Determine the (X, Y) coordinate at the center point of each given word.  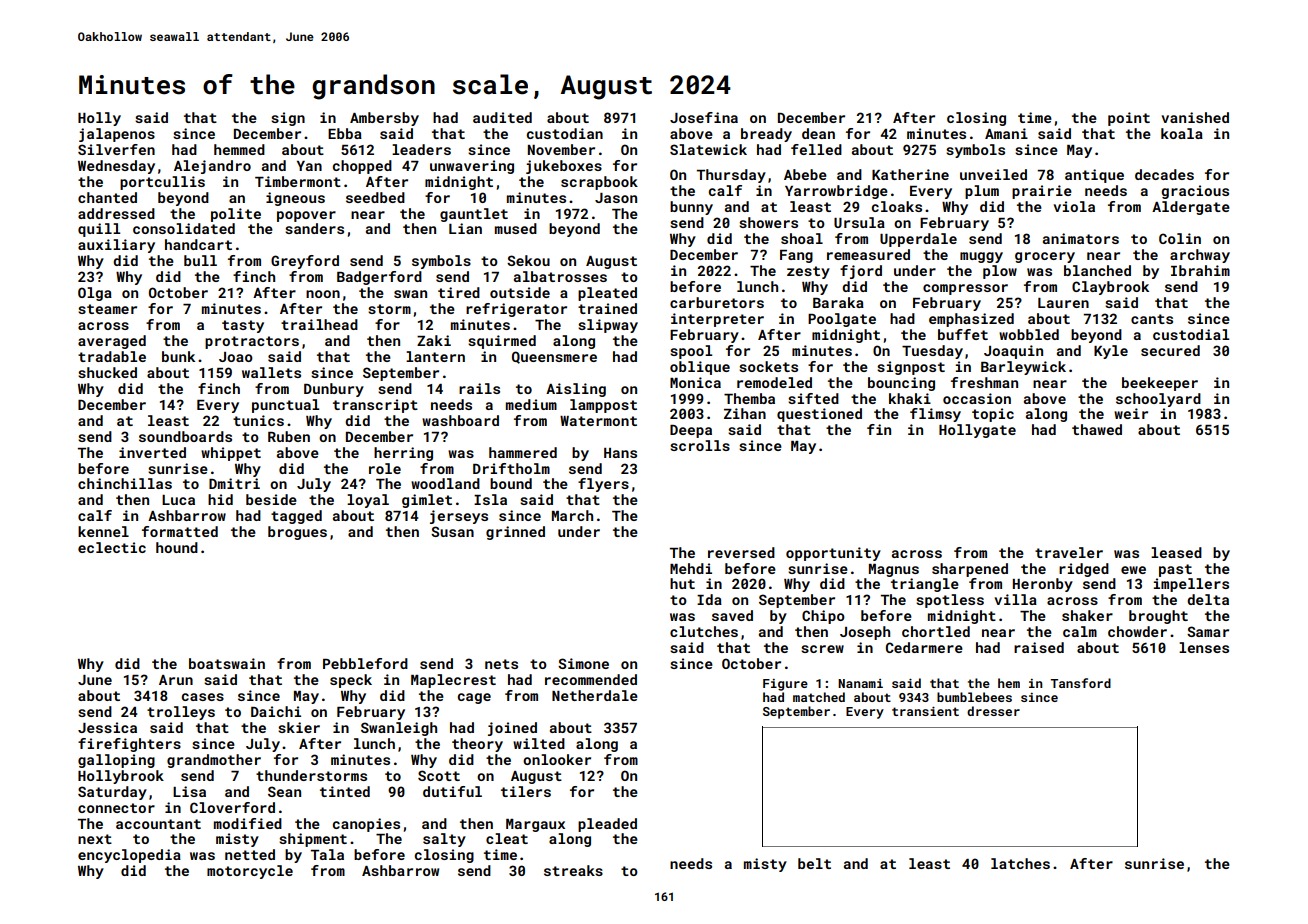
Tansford (1081, 683)
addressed (116, 213)
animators (1081, 238)
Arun (176, 680)
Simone (583, 663)
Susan (452, 531)
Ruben (289, 436)
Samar (1208, 631)
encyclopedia (129, 856)
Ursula (859, 222)
